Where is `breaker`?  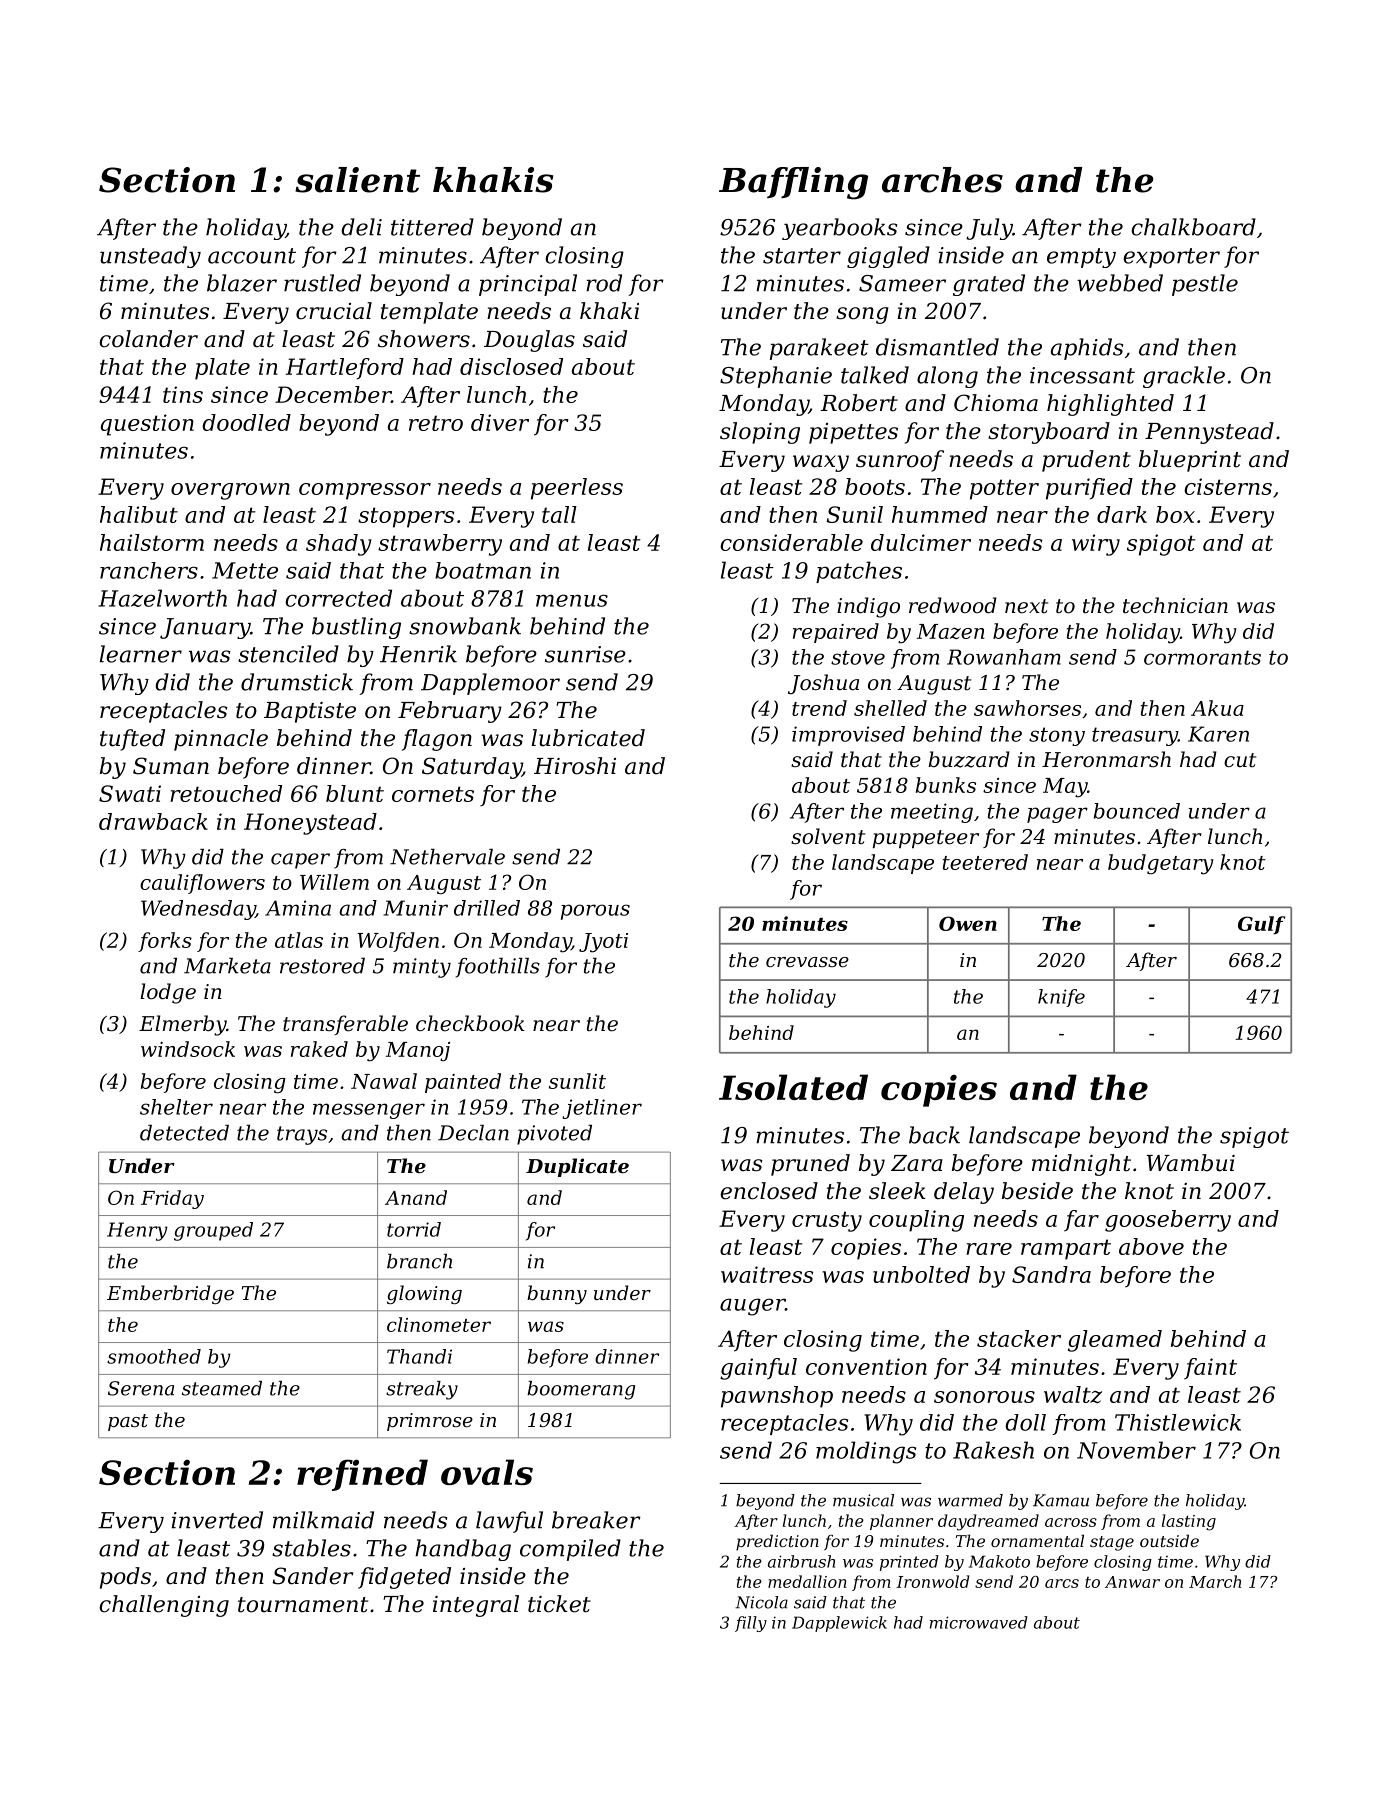 breaker is located at coordinates (596, 1520).
